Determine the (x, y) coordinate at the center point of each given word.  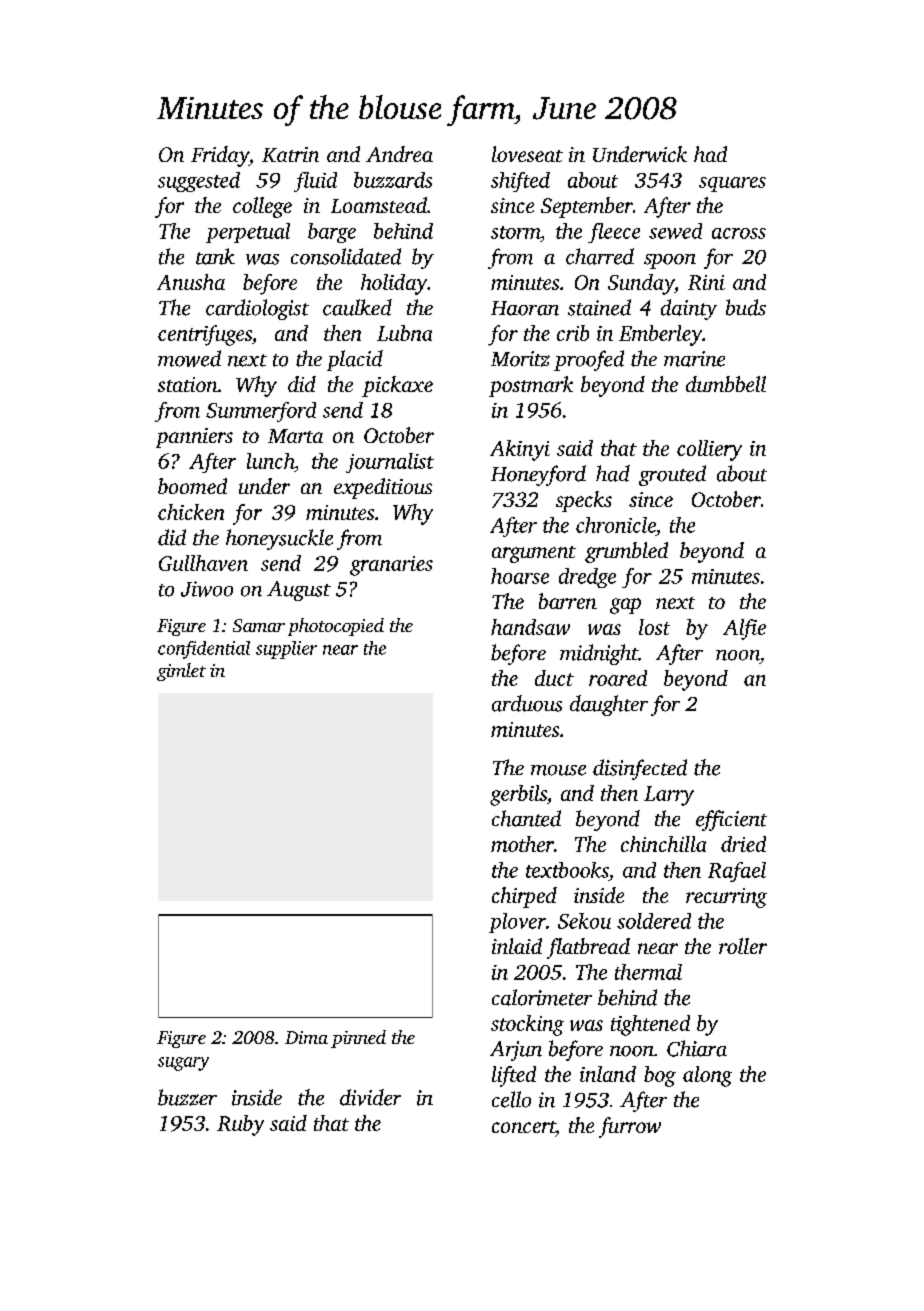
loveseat (527, 154)
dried (743, 844)
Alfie (744, 629)
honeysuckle (279, 539)
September (587, 207)
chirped (524, 897)
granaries (391, 566)
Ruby (240, 1125)
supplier (286, 650)
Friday (220, 156)
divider (370, 1097)
